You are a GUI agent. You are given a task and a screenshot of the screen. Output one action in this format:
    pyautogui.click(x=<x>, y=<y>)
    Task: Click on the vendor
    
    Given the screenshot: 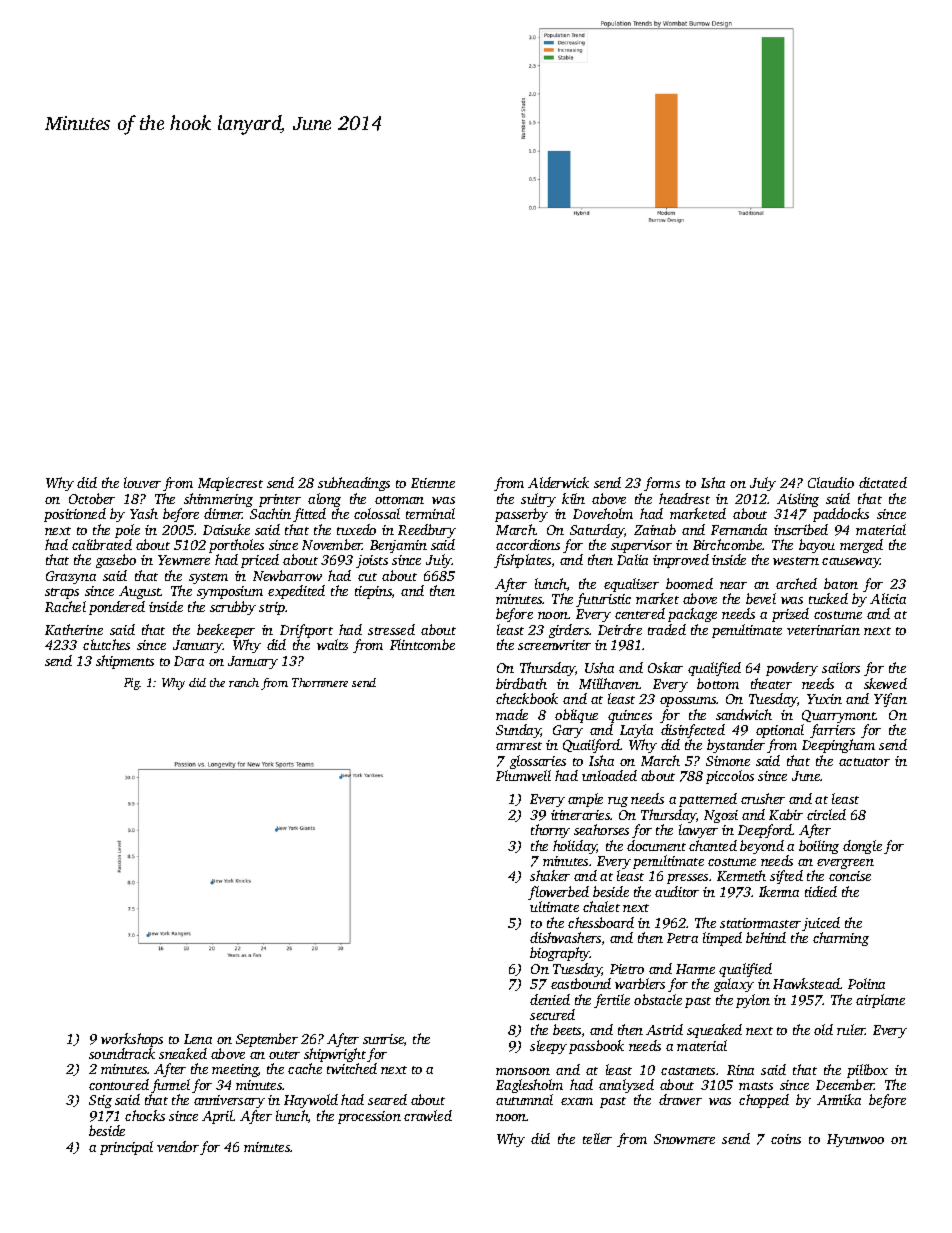 What is the action you would take?
    pyautogui.click(x=178, y=1146)
